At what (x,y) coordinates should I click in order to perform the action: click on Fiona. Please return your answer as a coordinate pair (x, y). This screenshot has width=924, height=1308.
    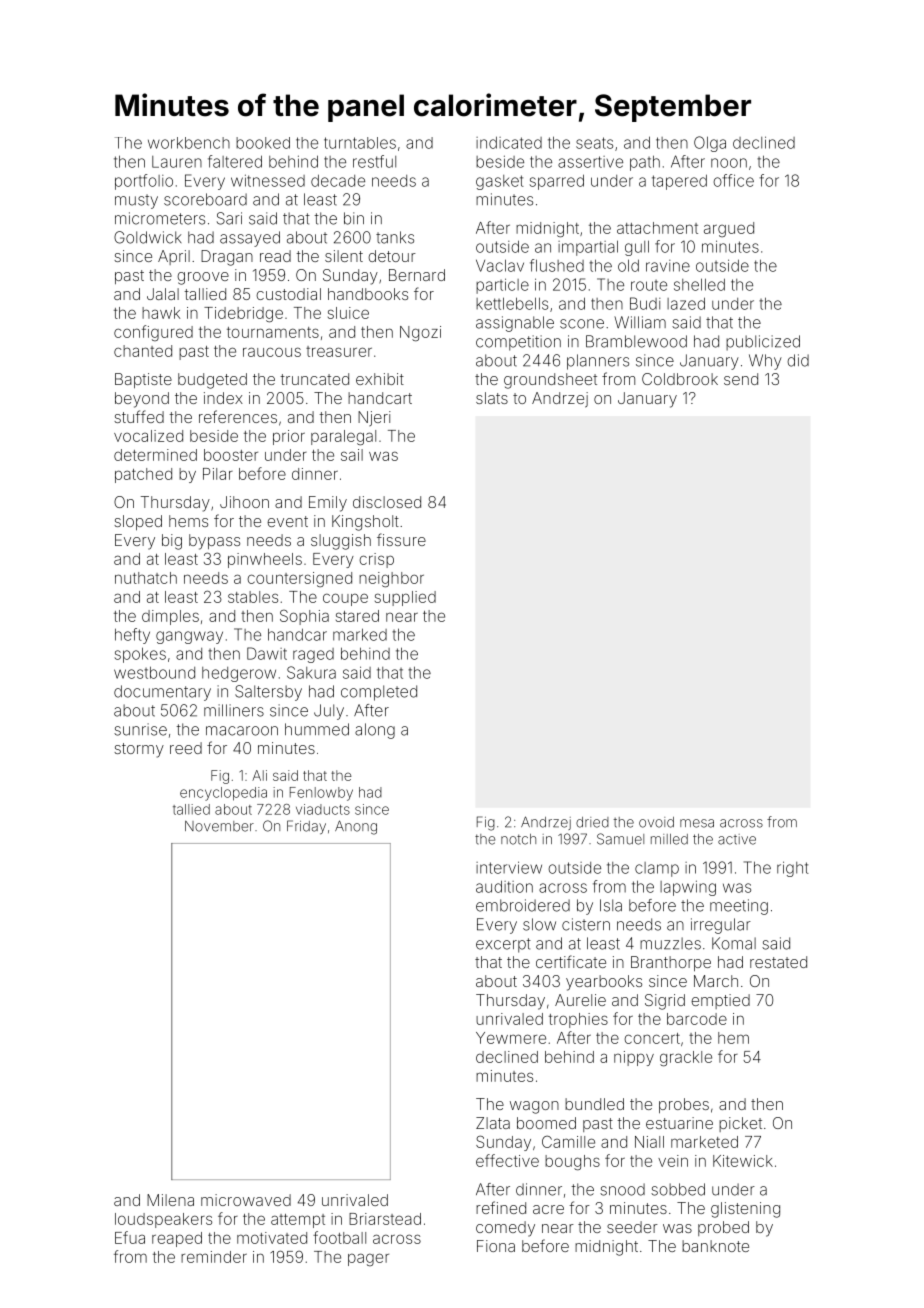
    Looking at the image, I should click on (496, 1246).
